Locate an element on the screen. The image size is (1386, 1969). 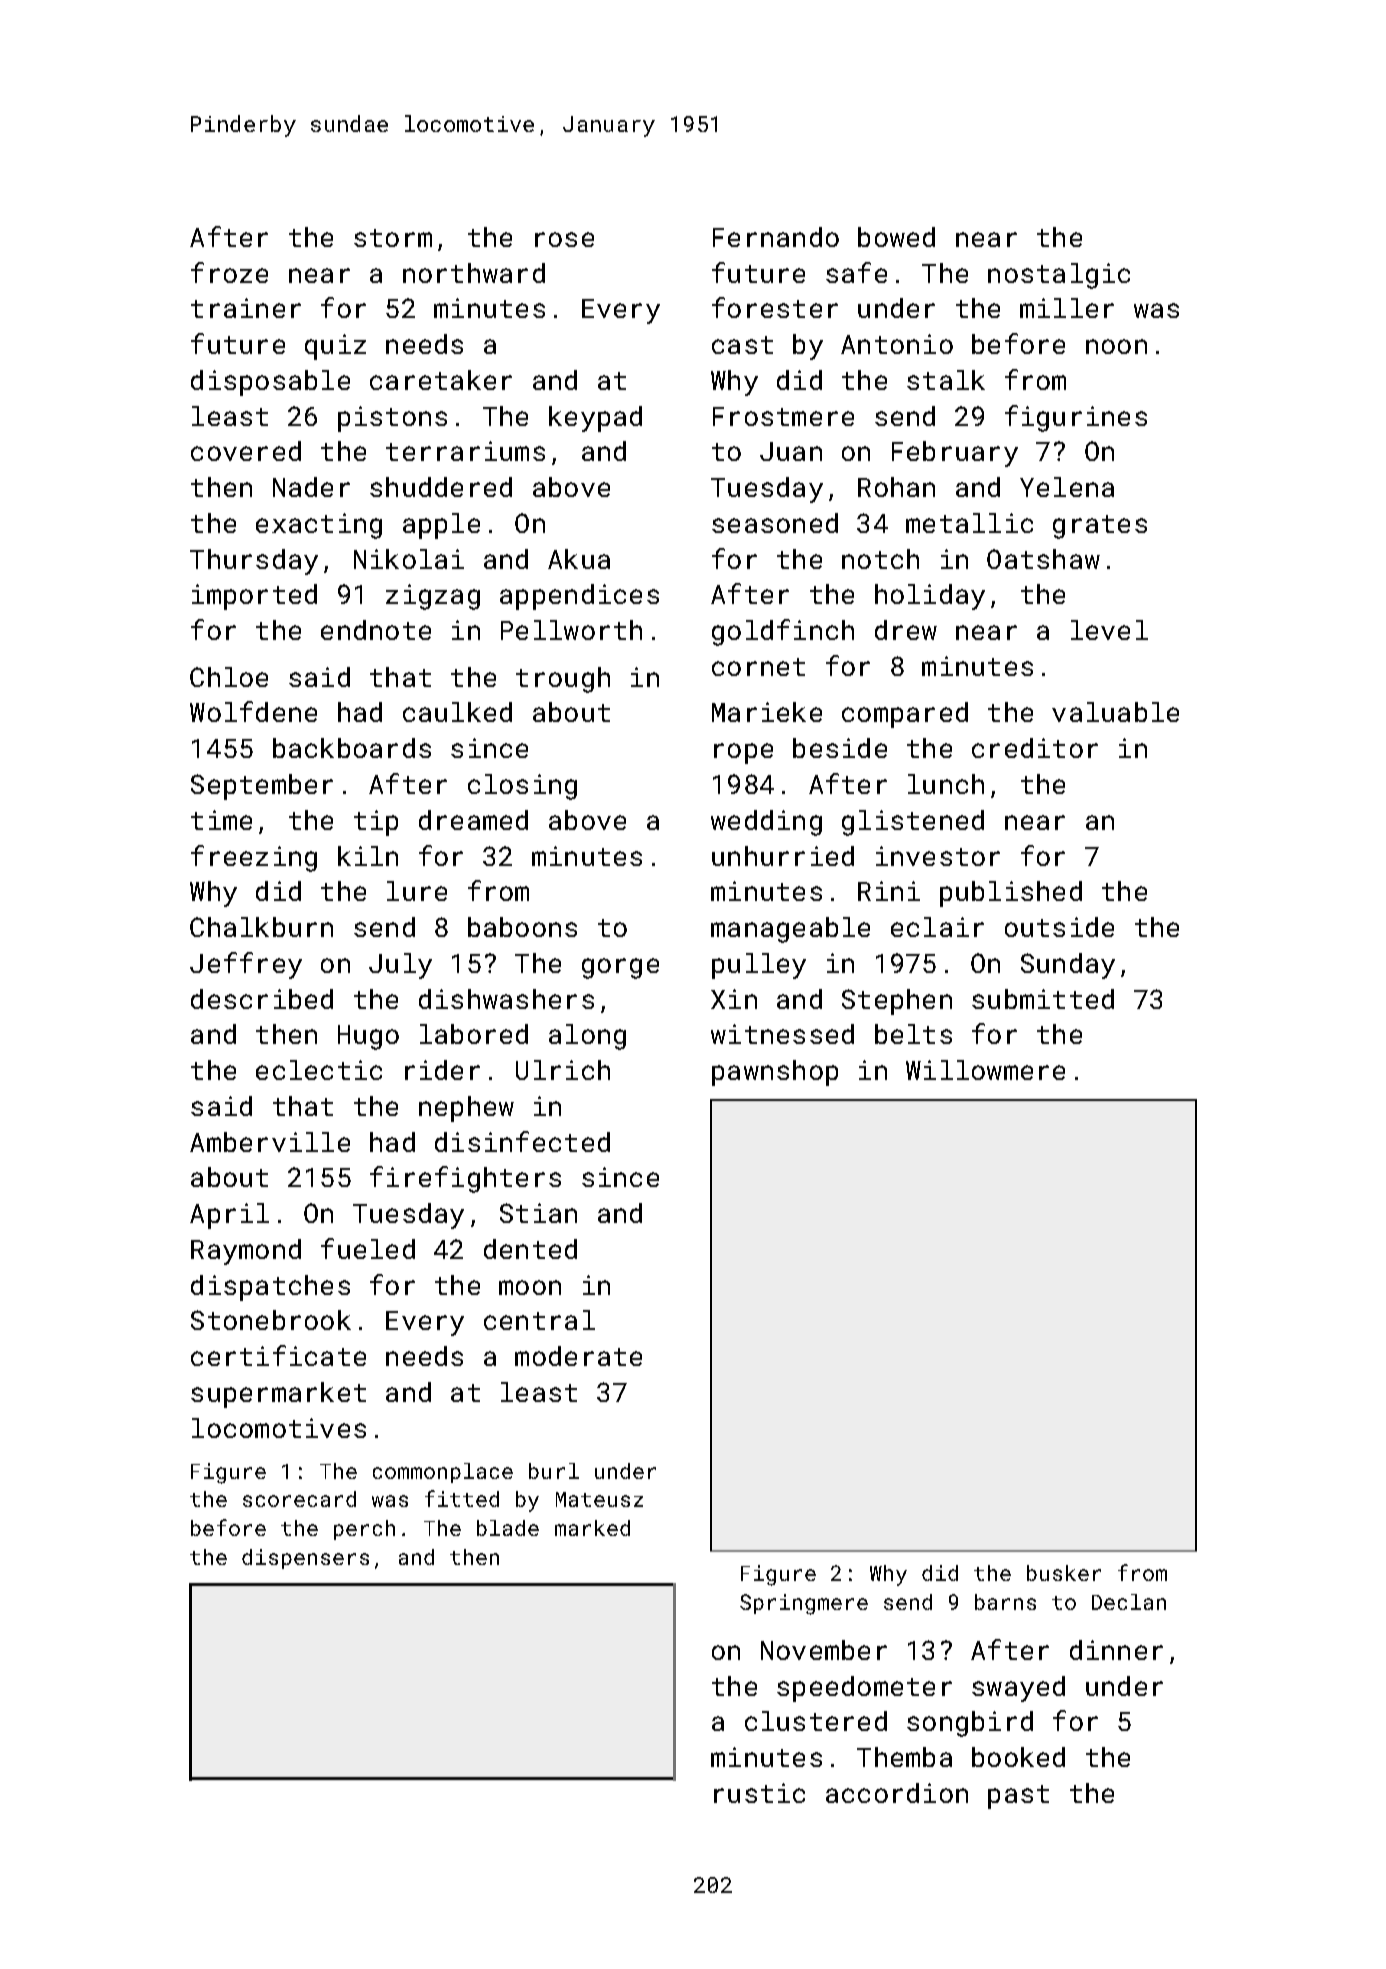
rose is located at coordinates (564, 239).
